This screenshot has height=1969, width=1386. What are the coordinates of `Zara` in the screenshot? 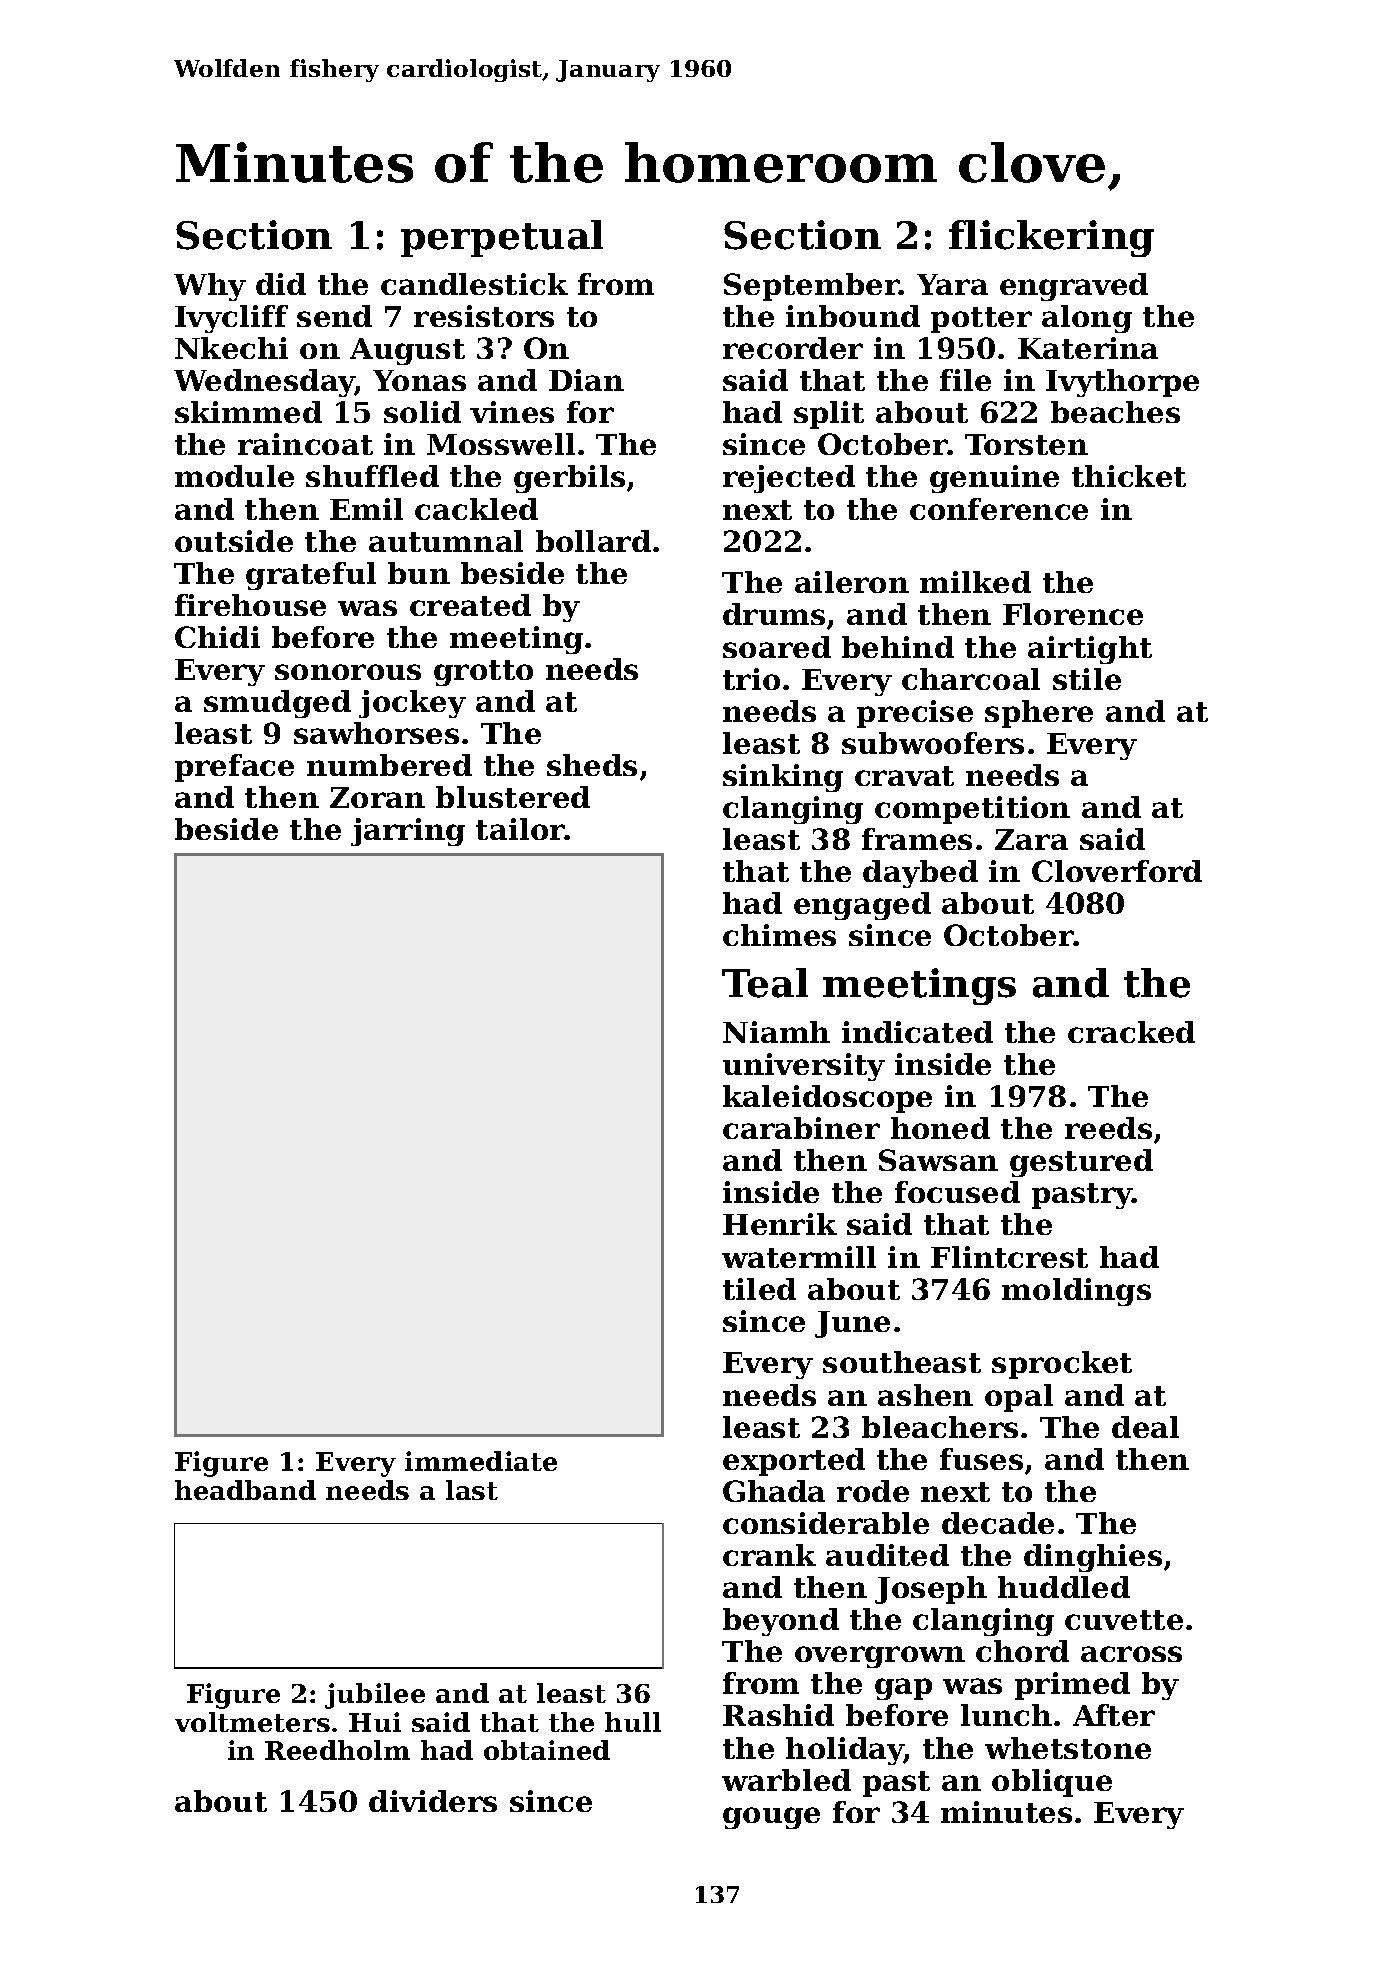 It's located at (1031, 839).
